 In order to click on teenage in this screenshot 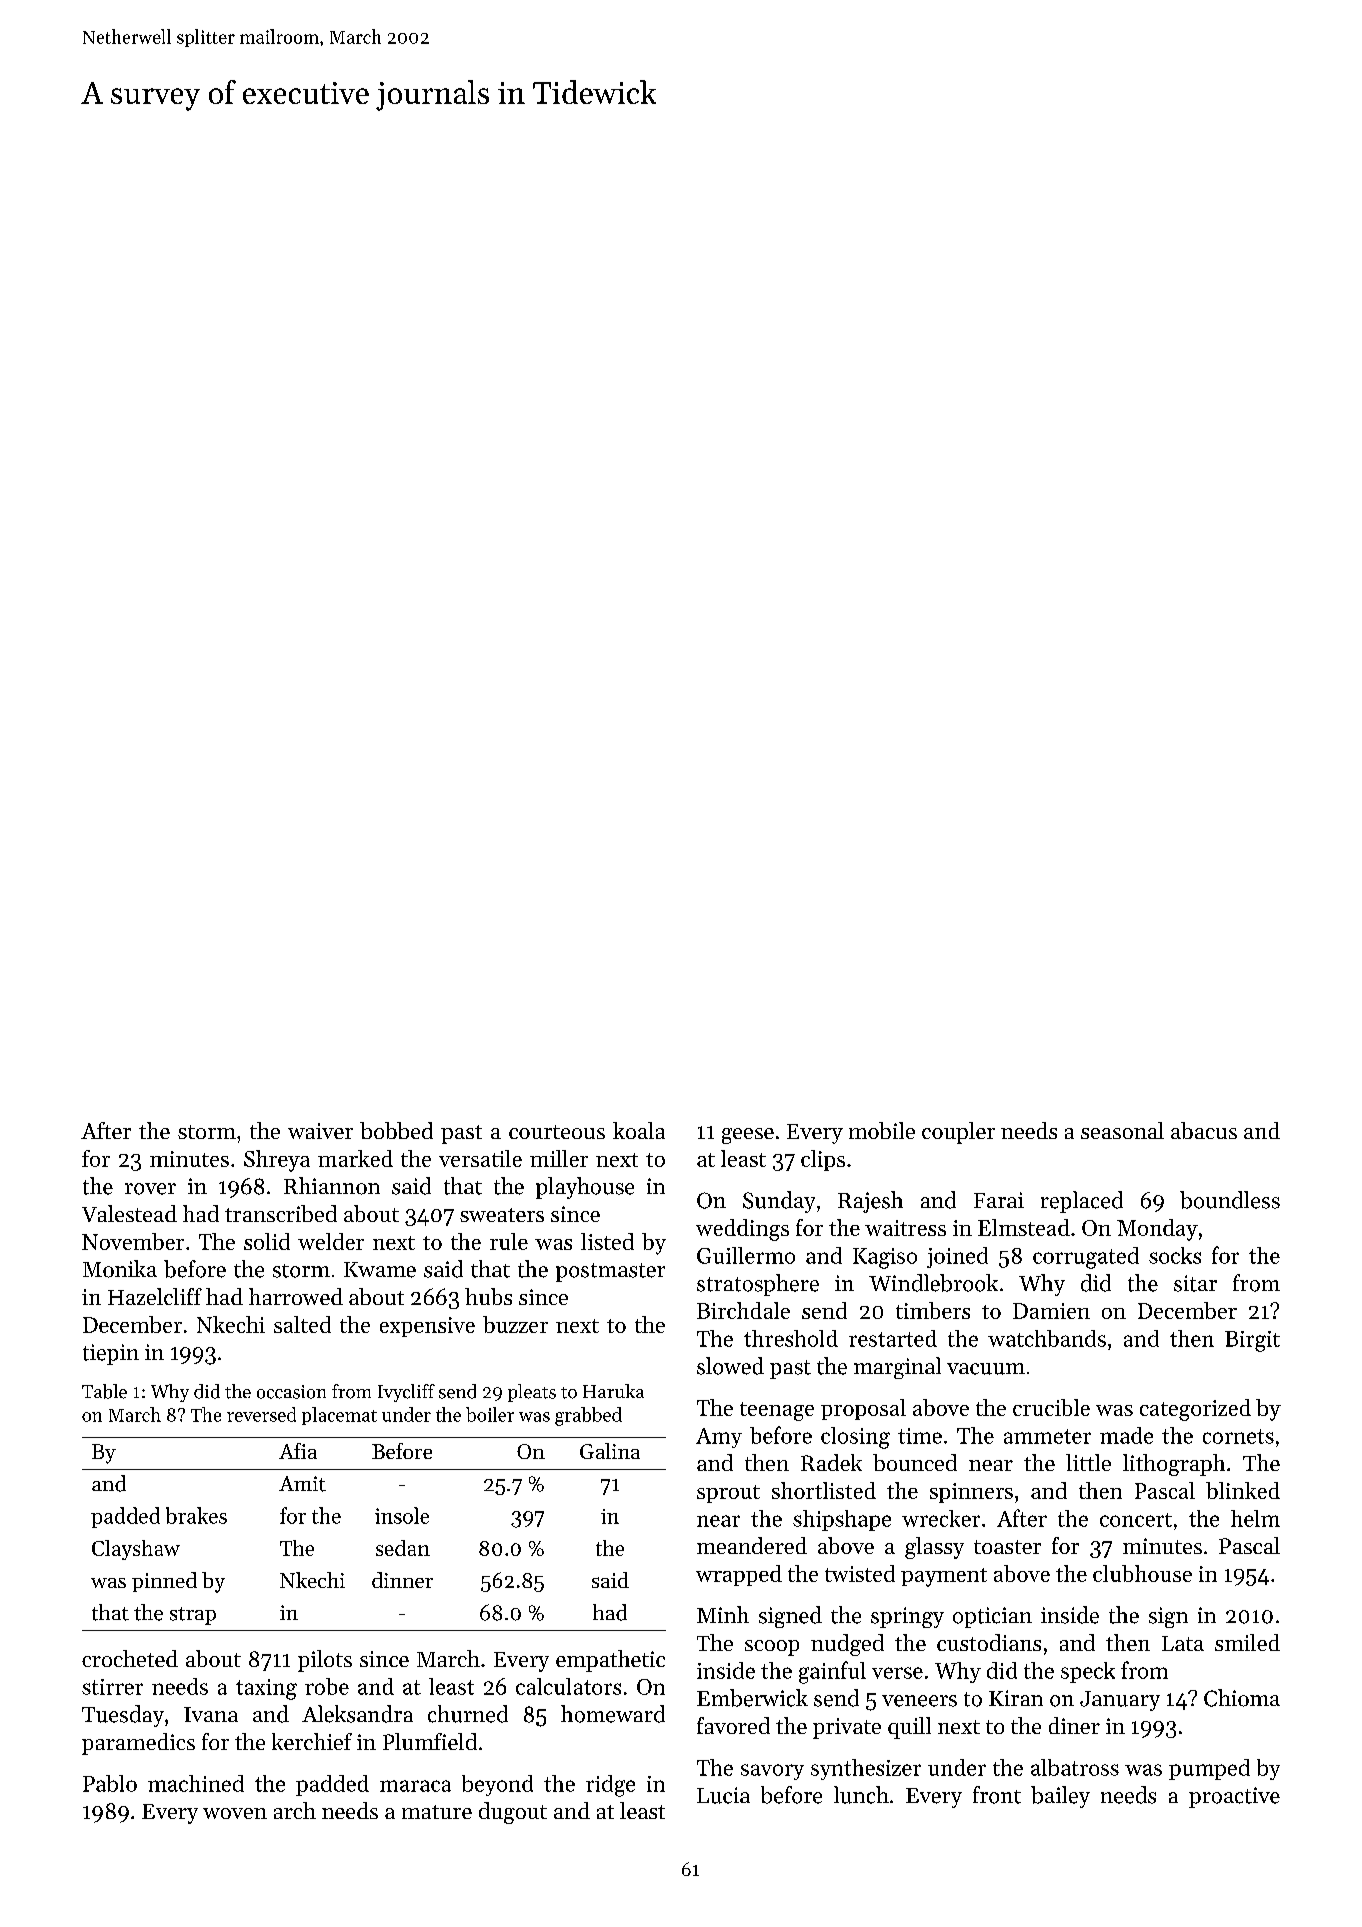, I will do `click(777, 1411)`.
